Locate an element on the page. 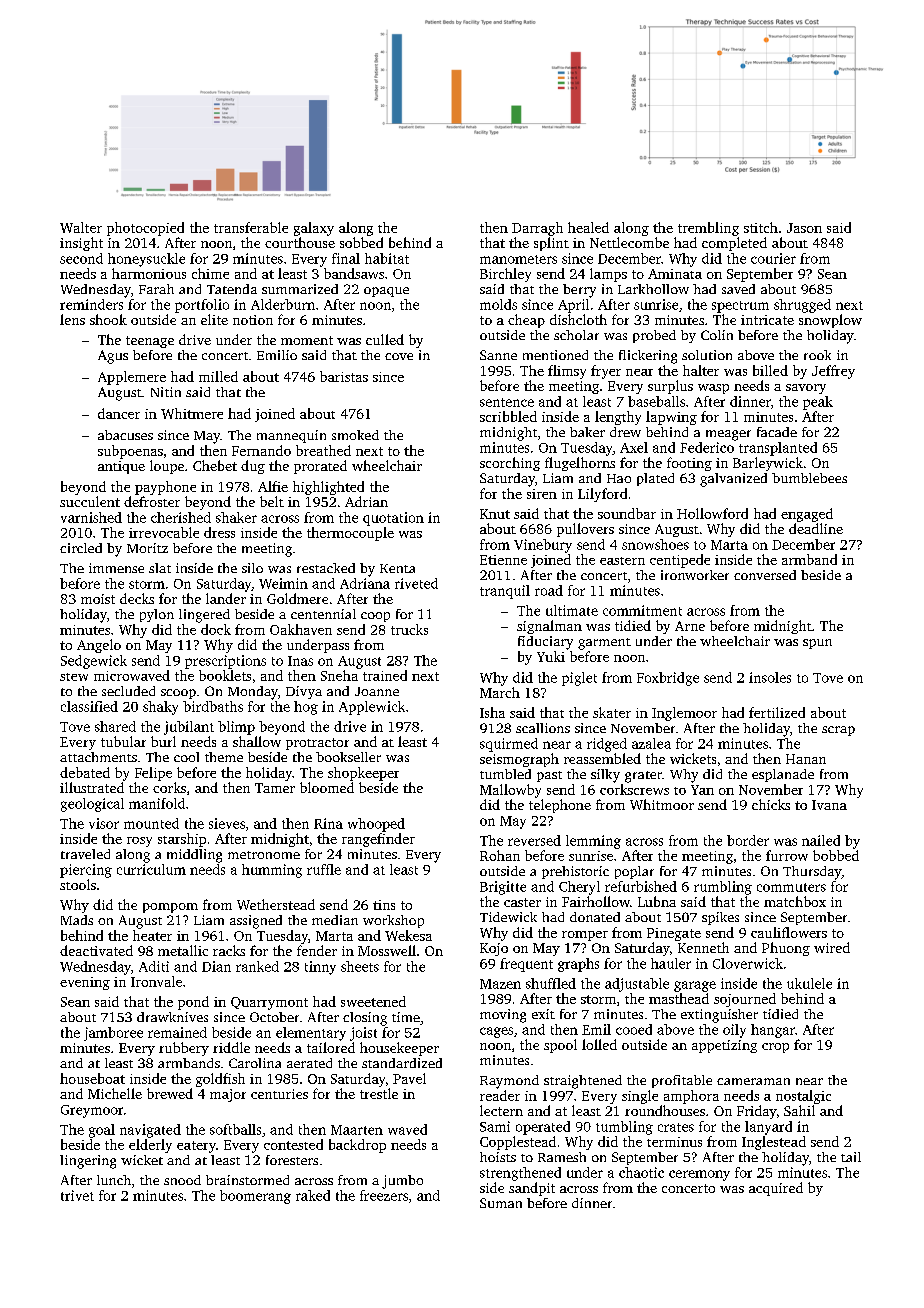 This document has width=924, height=1308. caster is located at coordinates (522, 902).
